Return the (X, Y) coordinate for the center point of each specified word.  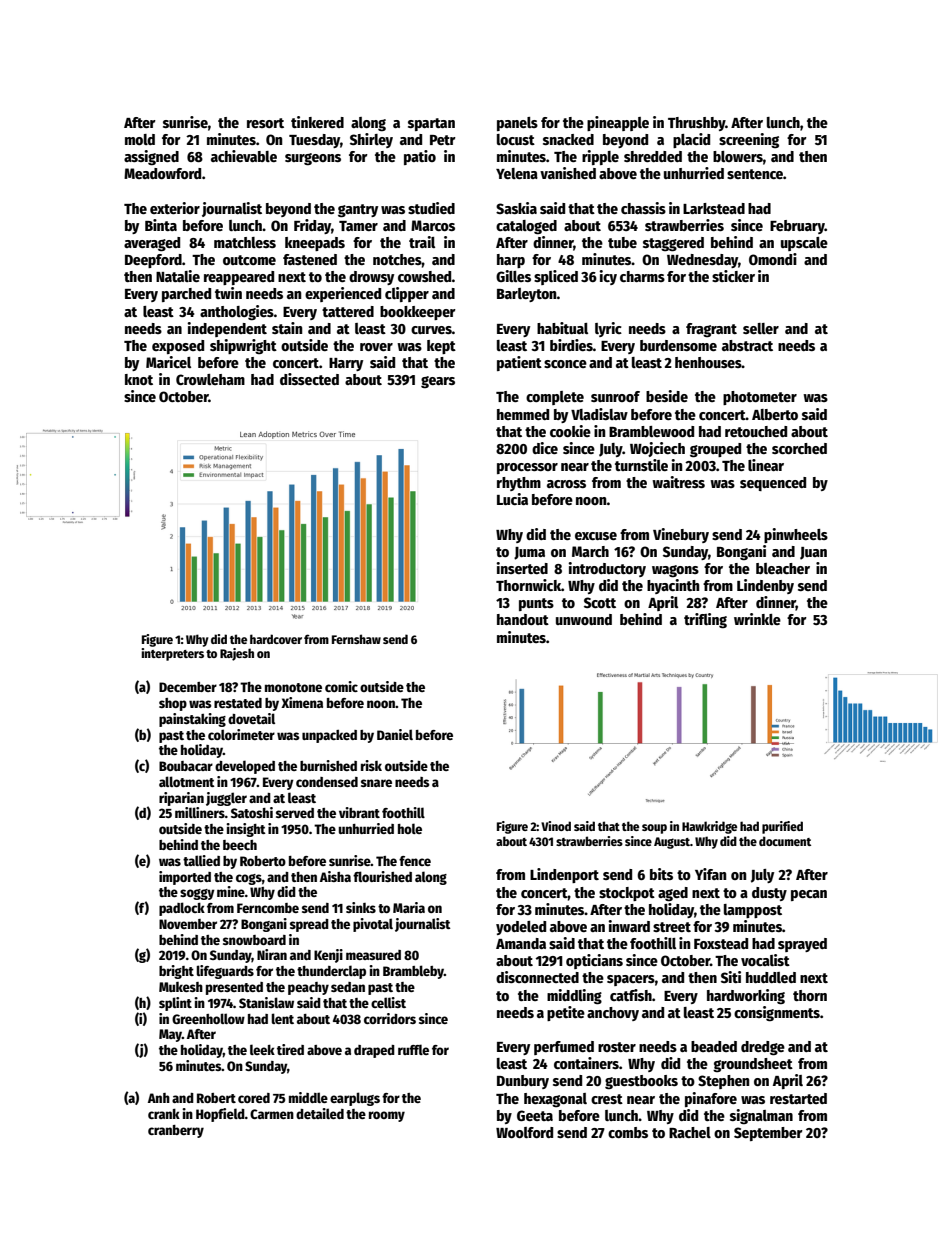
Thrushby (696, 124)
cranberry (176, 1131)
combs (628, 1132)
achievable (244, 156)
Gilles (513, 276)
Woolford (524, 1132)
